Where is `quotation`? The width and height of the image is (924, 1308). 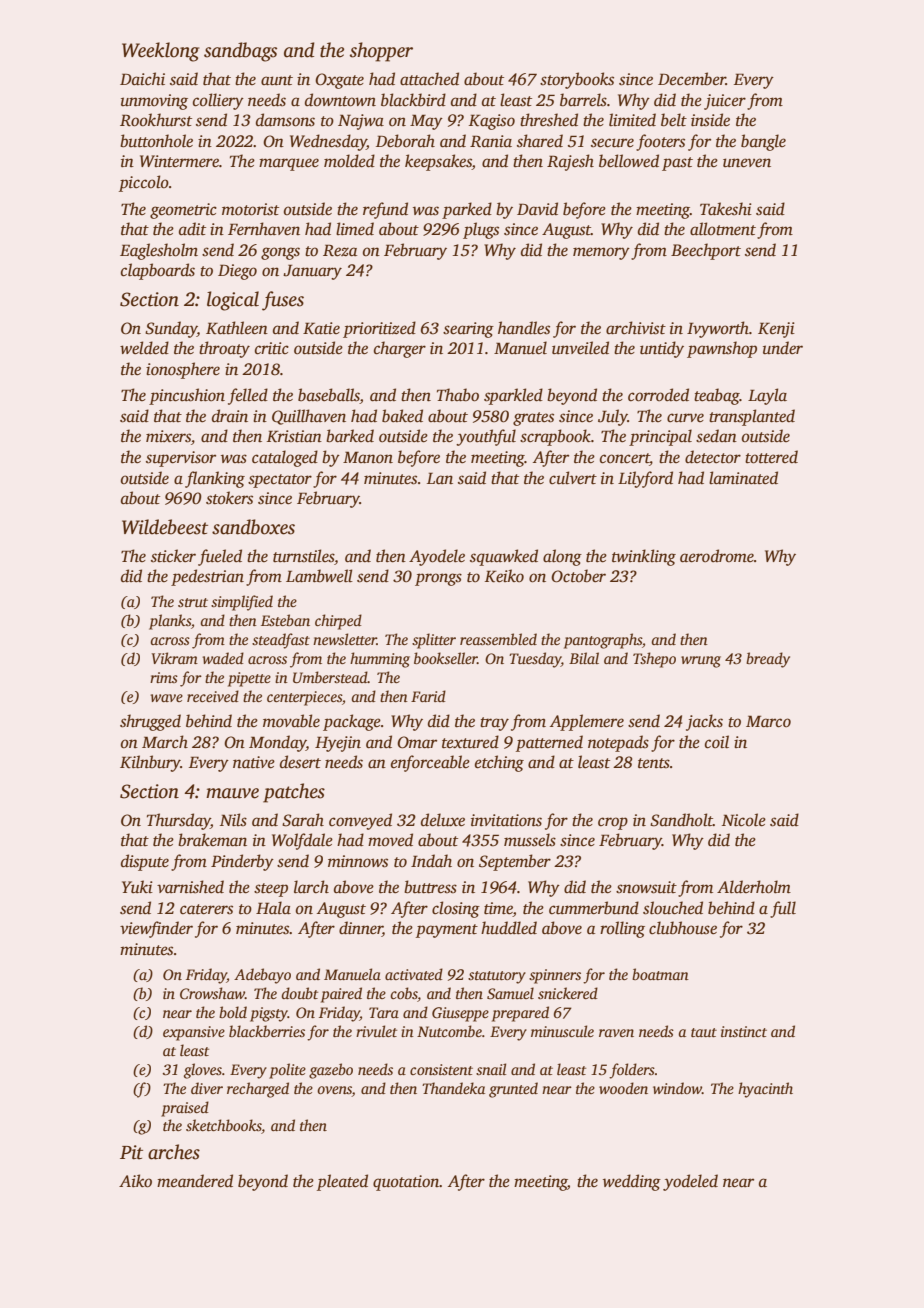
quotation is located at coordinates (406, 1183).
